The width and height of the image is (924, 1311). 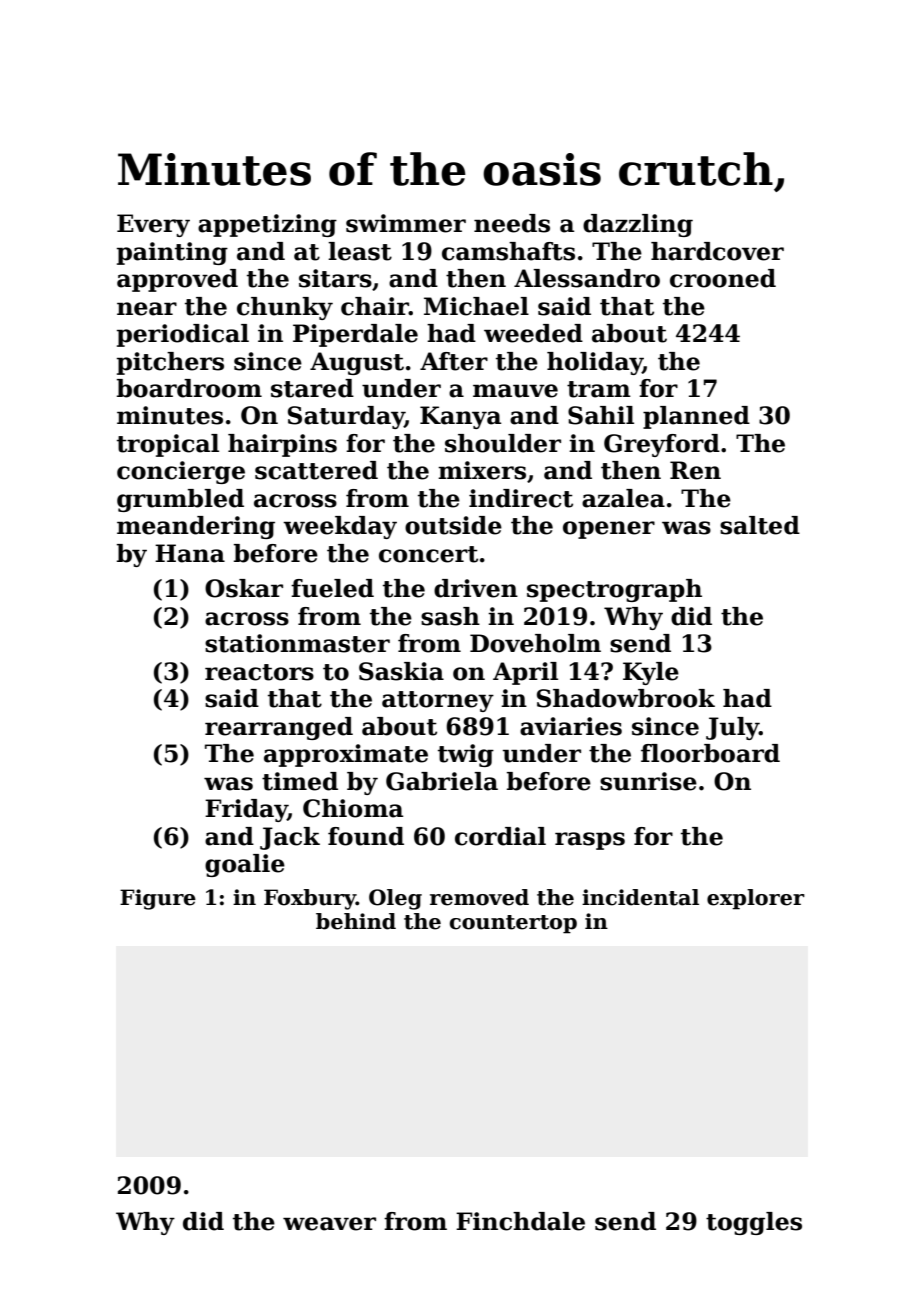 I want to click on floorboard, so click(x=710, y=753).
